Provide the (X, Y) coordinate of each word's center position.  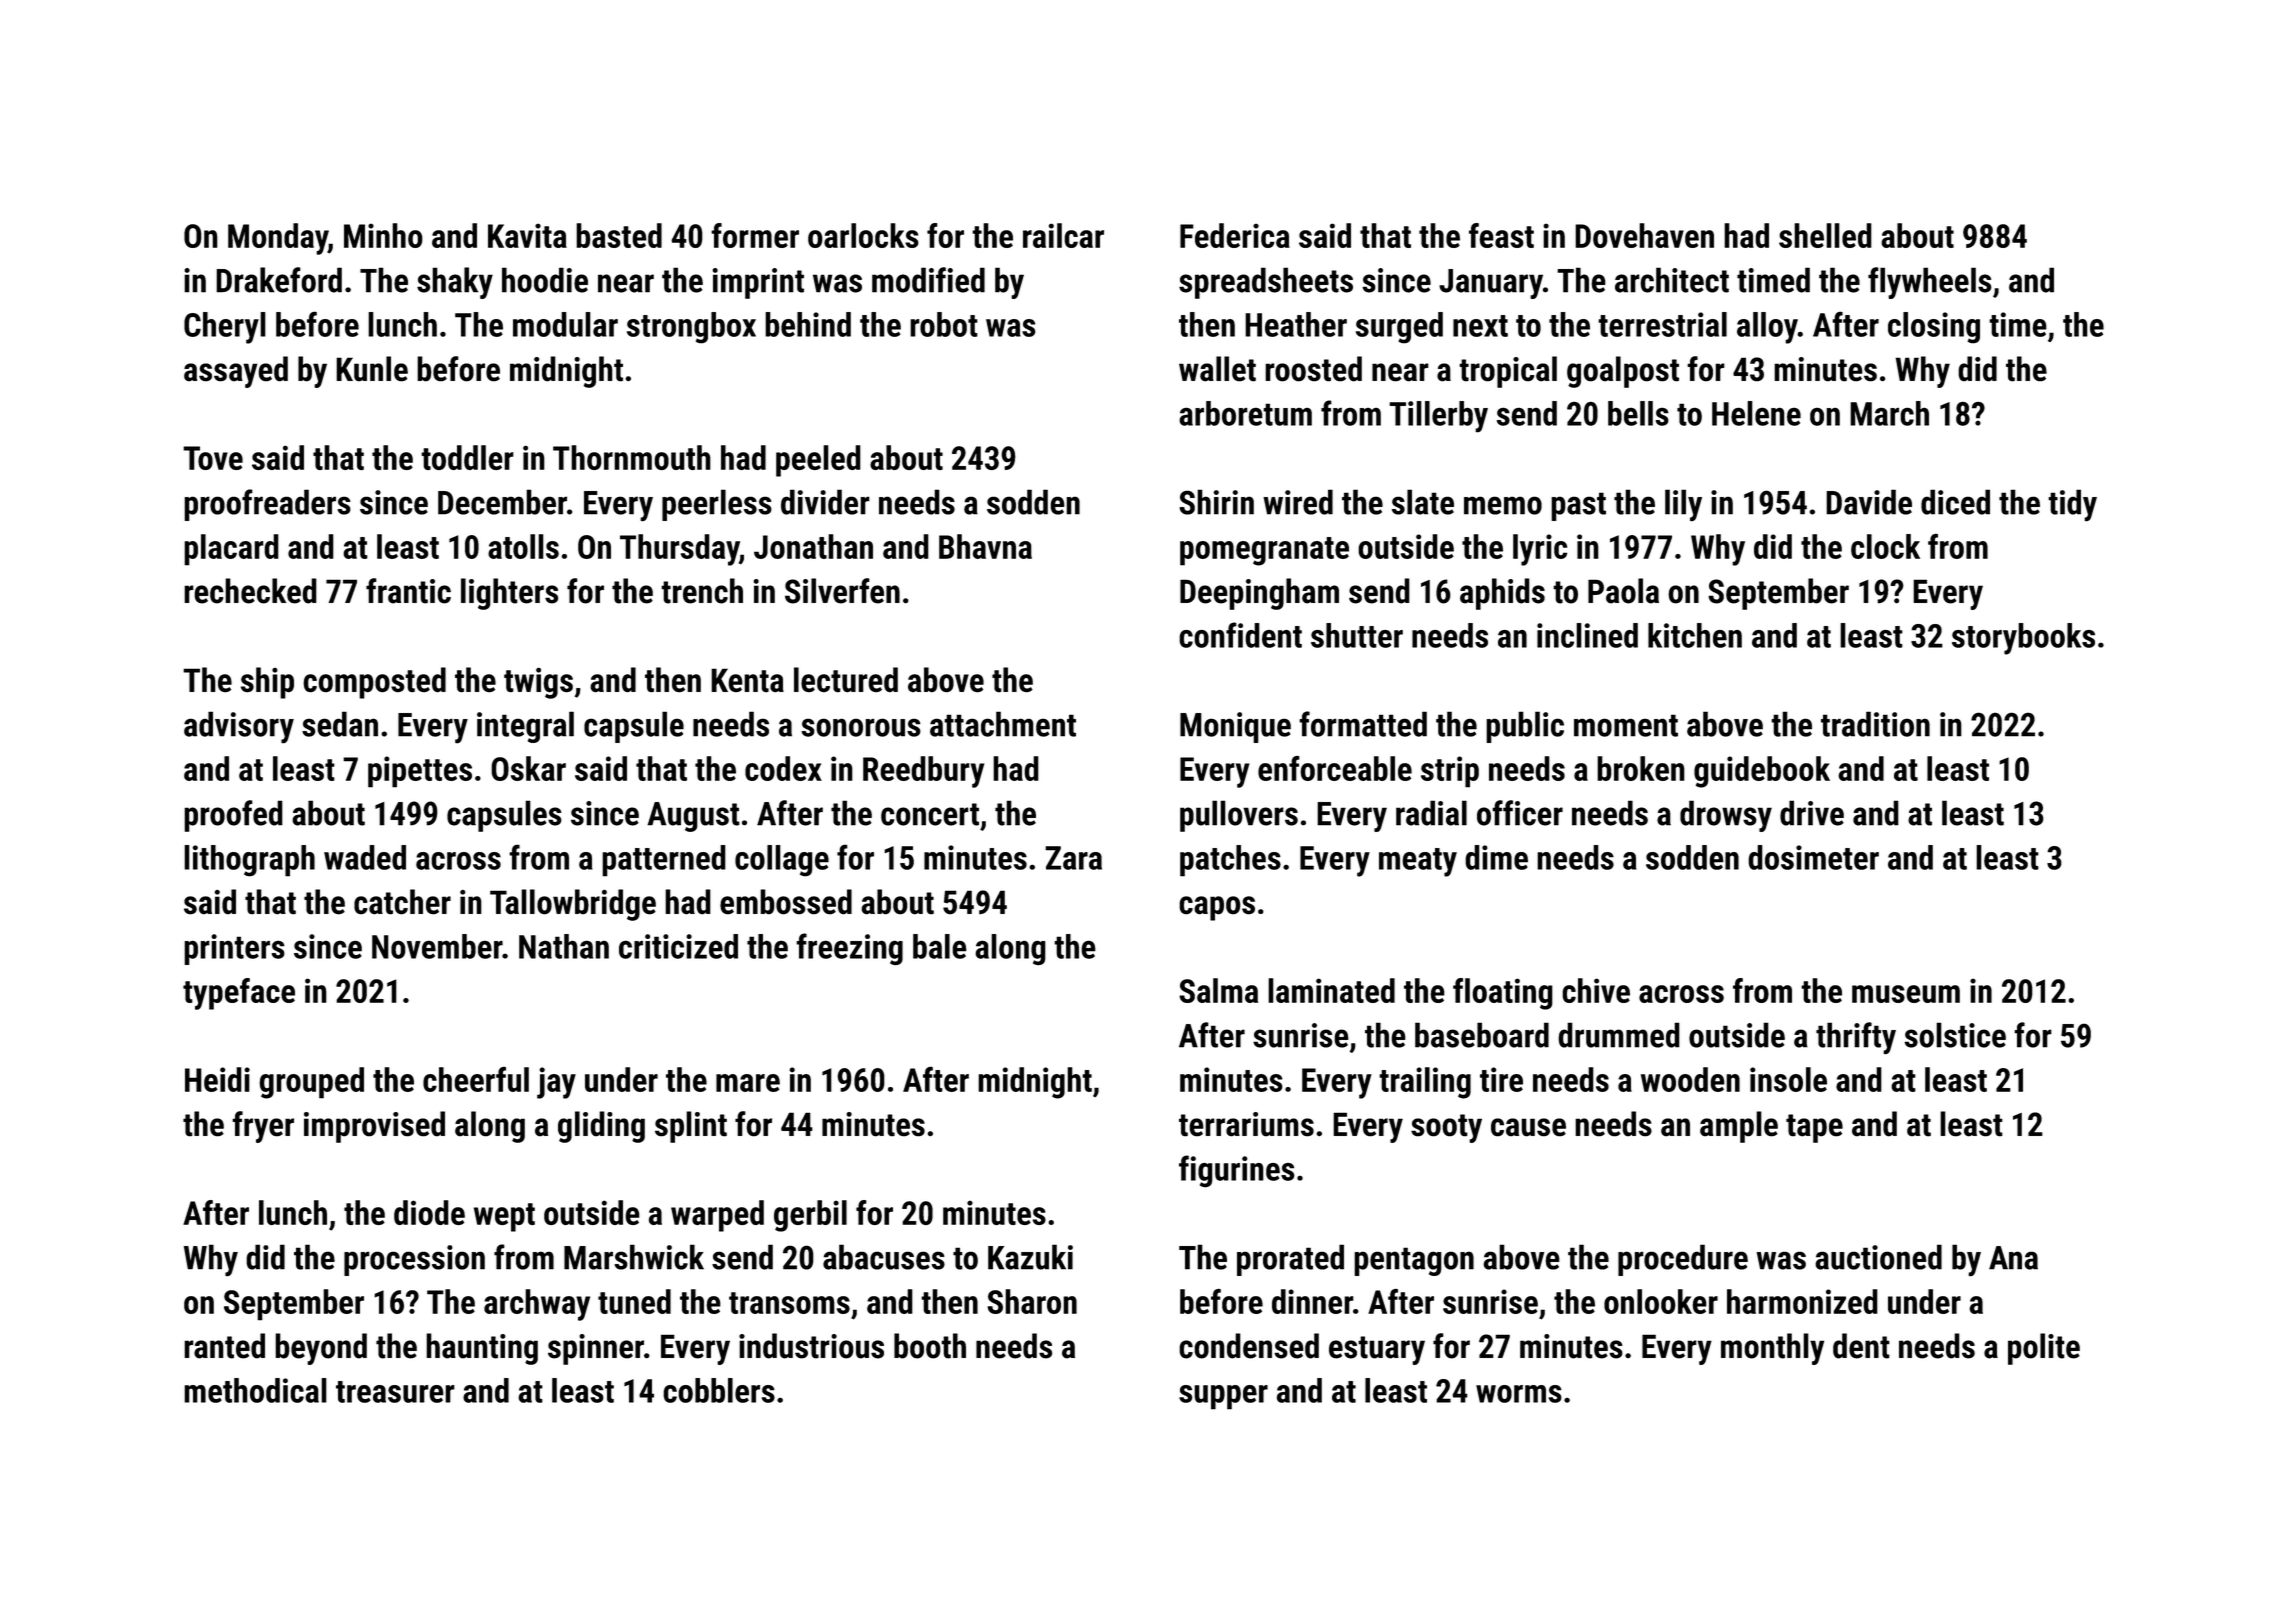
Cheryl (225, 328)
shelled (1825, 235)
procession (414, 1260)
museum (1906, 994)
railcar (1063, 235)
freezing (849, 949)
